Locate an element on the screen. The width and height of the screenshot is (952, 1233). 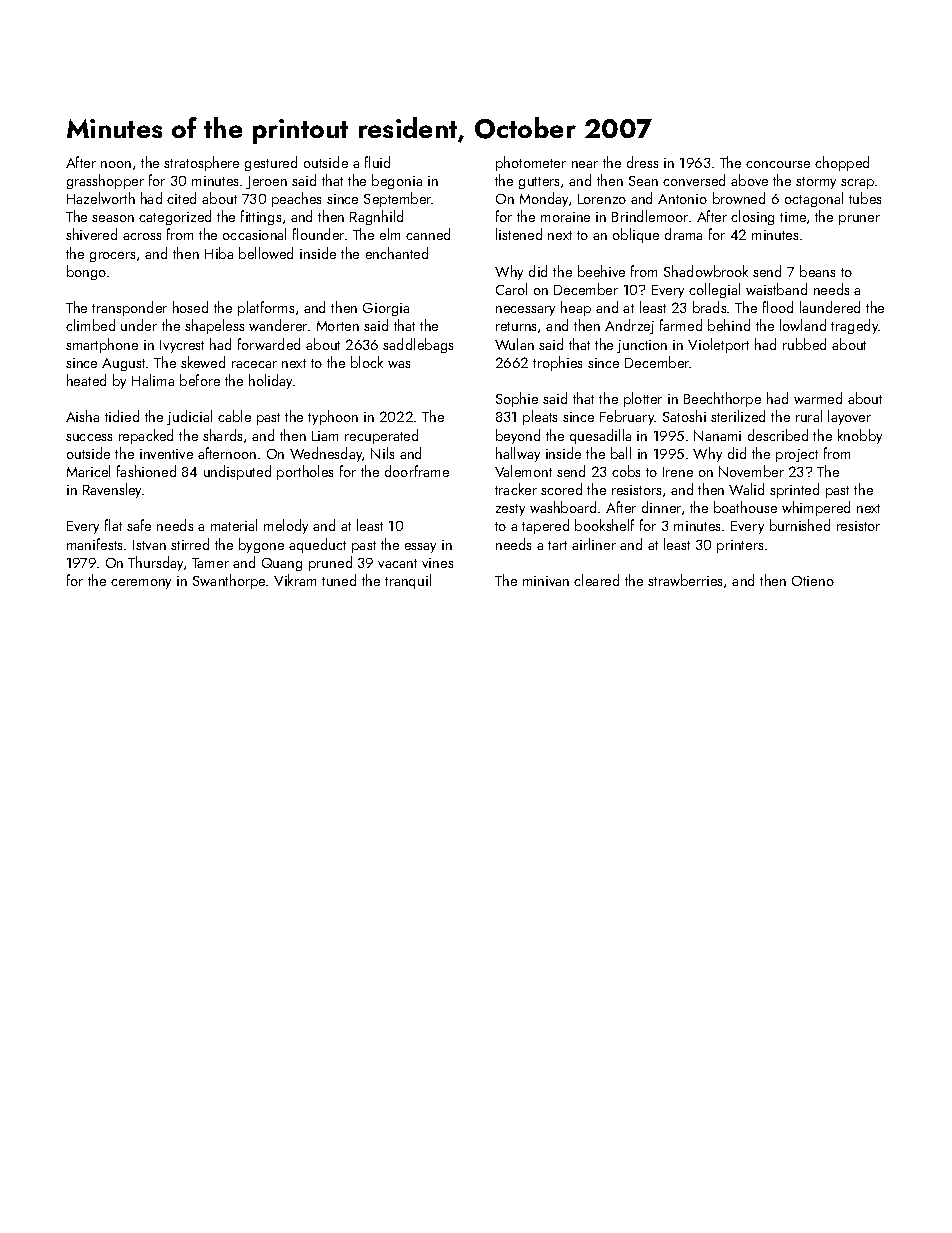
ceremony is located at coordinates (141, 584).
